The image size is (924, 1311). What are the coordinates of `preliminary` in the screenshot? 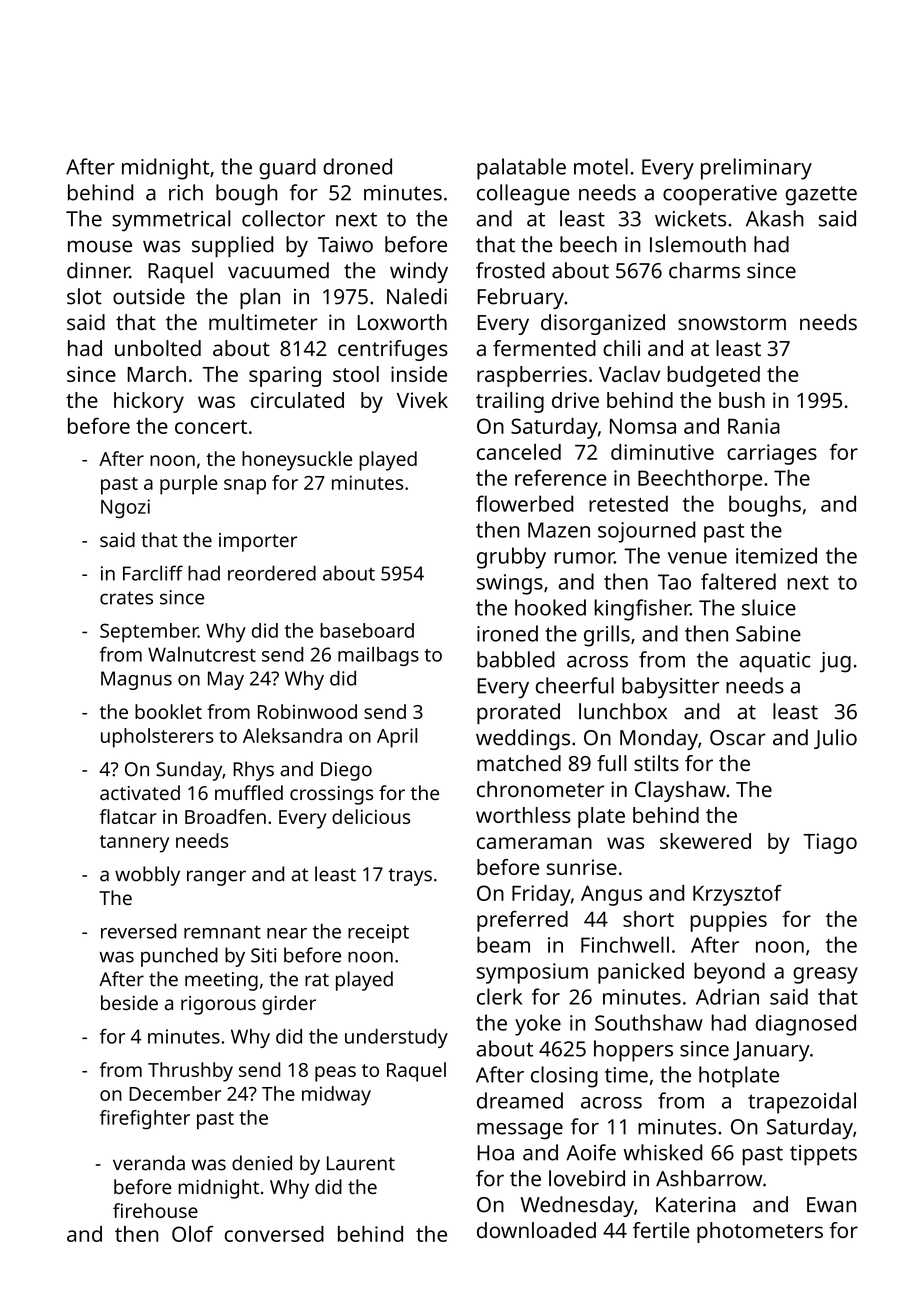 It's located at (756, 169).
